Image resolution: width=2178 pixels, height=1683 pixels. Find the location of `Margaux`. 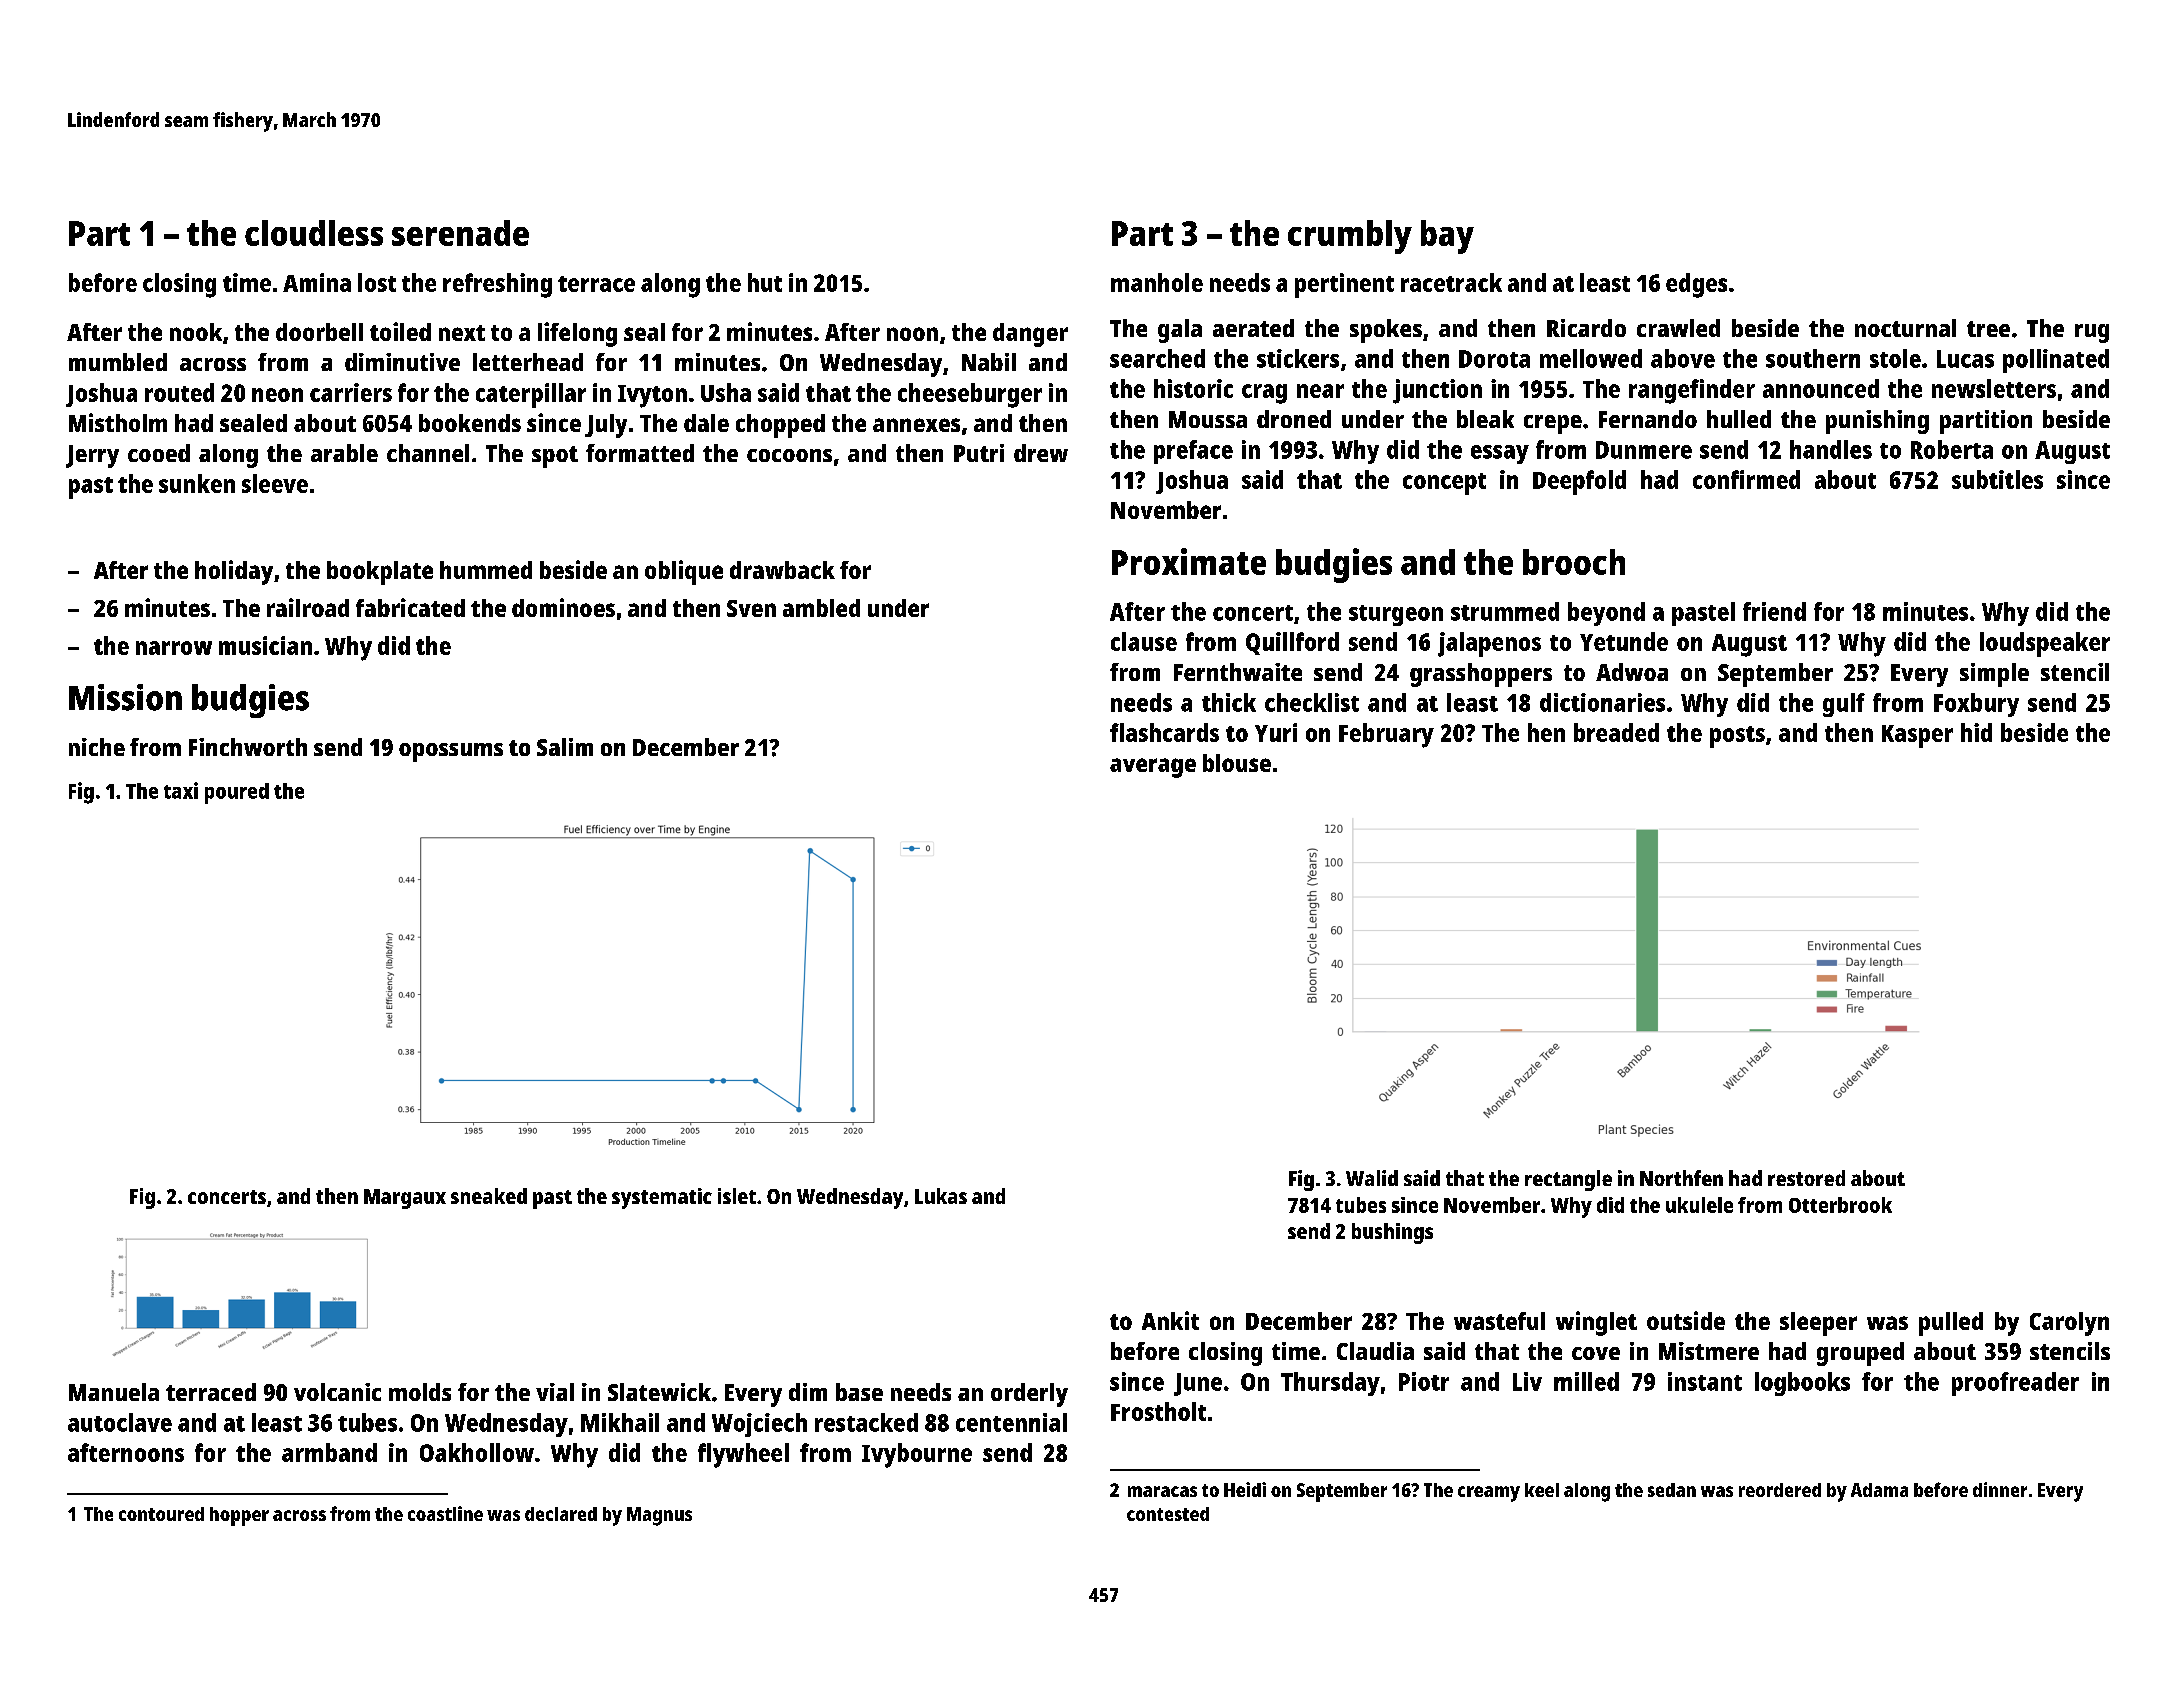

Margaux is located at coordinates (405, 1199).
